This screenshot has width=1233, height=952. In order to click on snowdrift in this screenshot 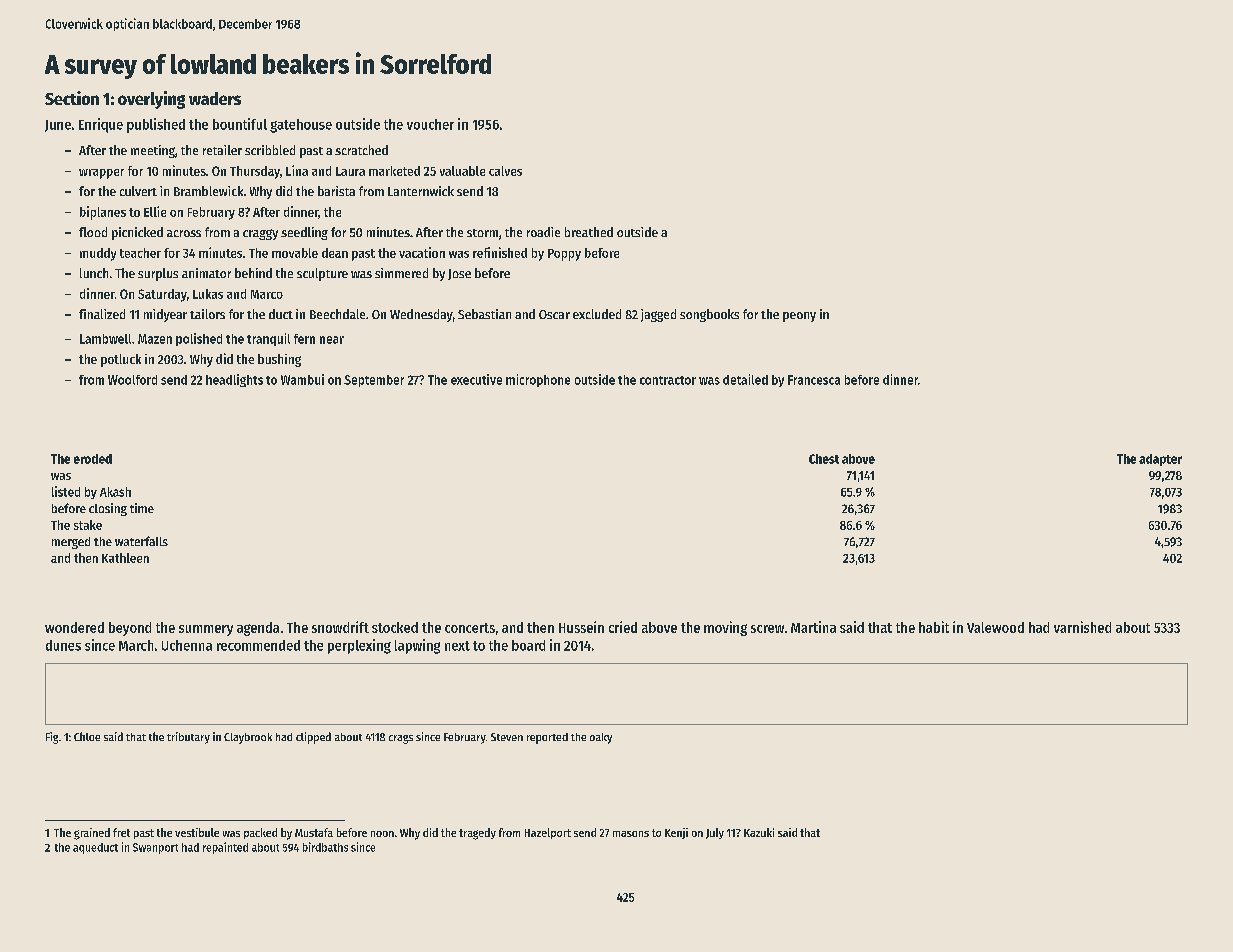, I will do `click(340, 627)`.
